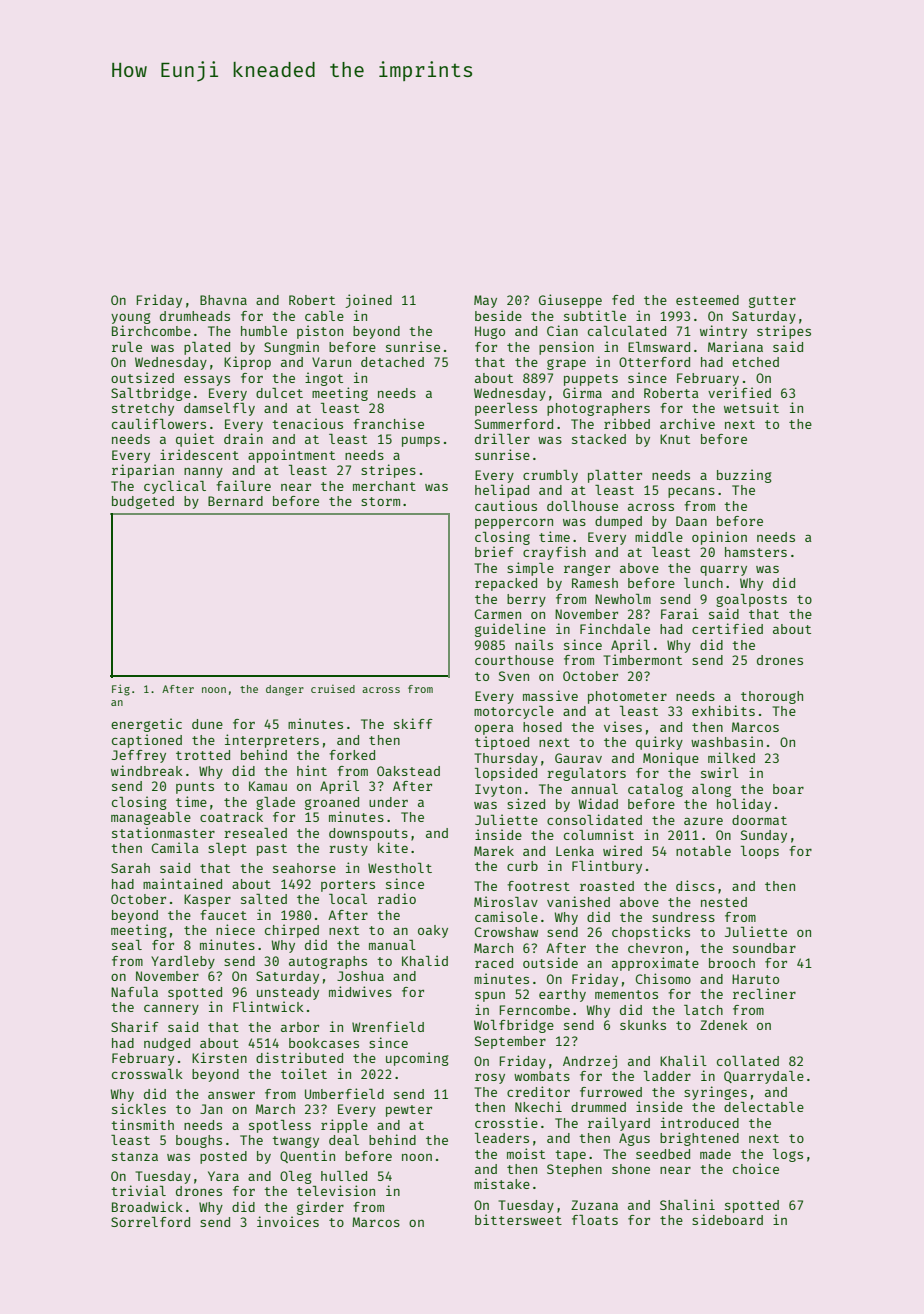 Image resolution: width=924 pixels, height=1314 pixels. I want to click on posted, so click(223, 1157).
